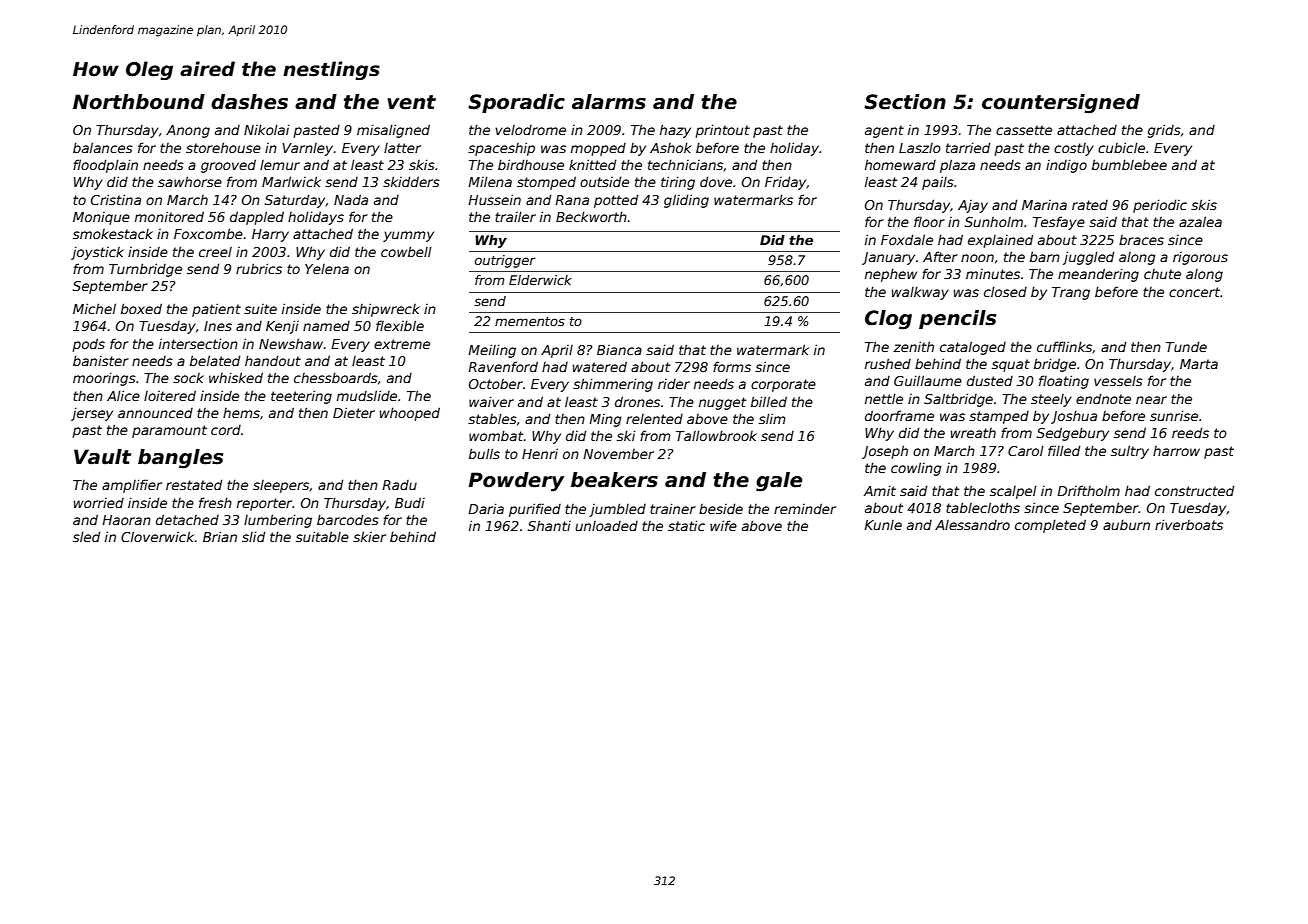  What do you see at coordinates (1061, 104) in the image?
I see `countersigned` at bounding box center [1061, 104].
